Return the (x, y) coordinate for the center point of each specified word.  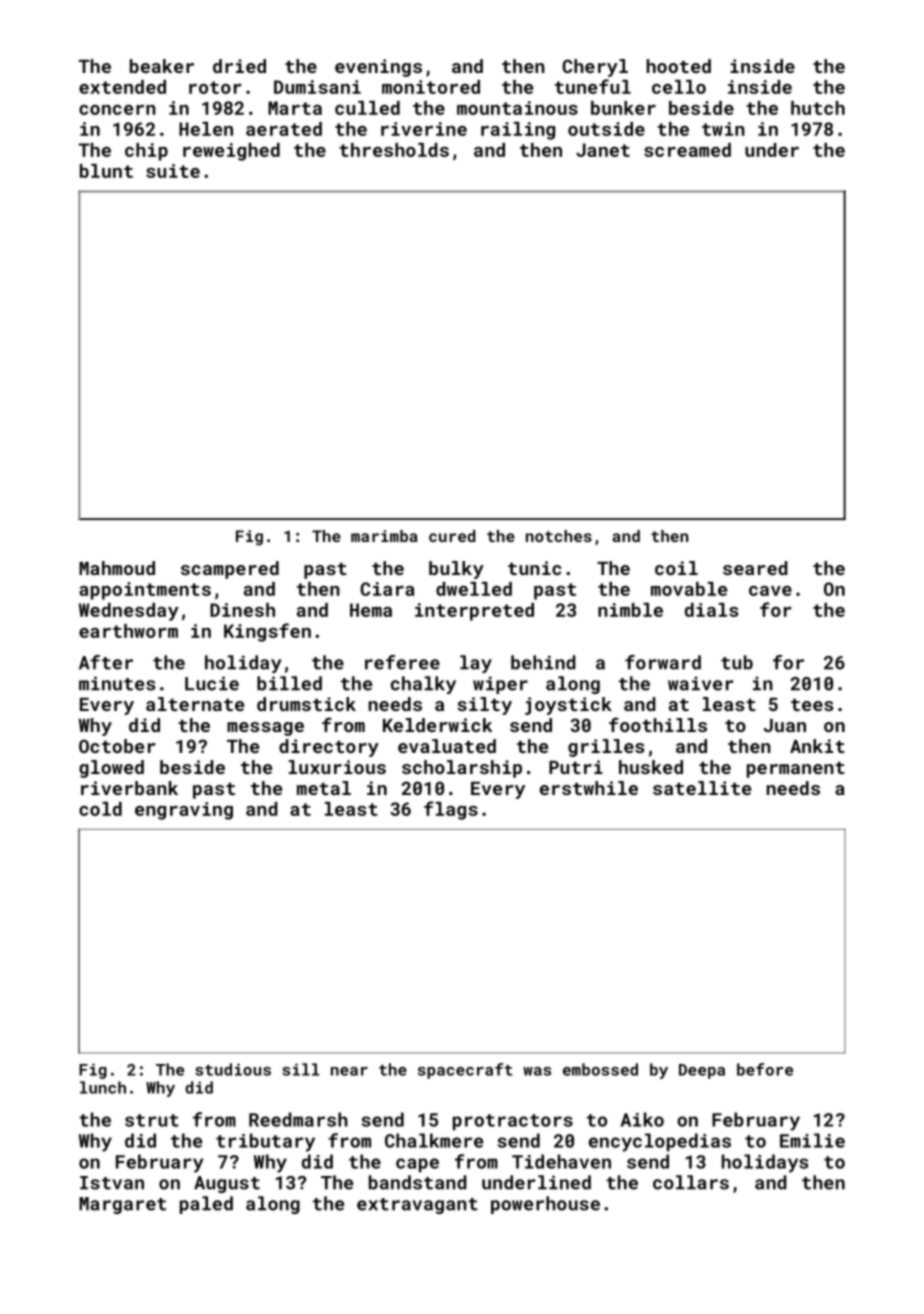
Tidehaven (561, 1161)
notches (559, 536)
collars (691, 1182)
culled (367, 108)
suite (173, 171)
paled (206, 1205)
